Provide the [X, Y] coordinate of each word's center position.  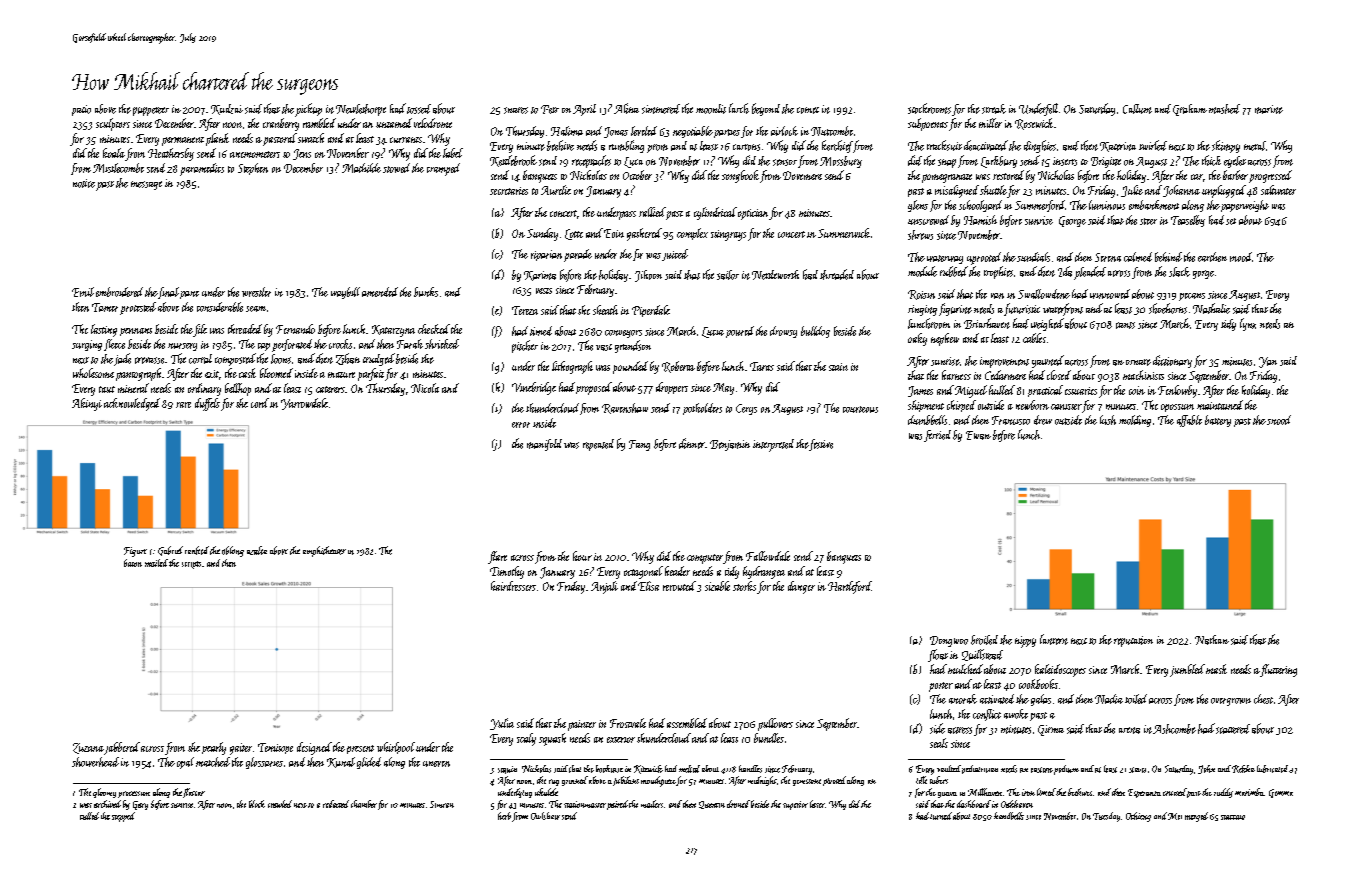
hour [582, 556]
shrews [920, 235]
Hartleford [850, 587]
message [146, 185]
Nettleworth [775, 275]
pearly [214, 748]
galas [1041, 700]
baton [133, 563]
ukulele [546, 792]
